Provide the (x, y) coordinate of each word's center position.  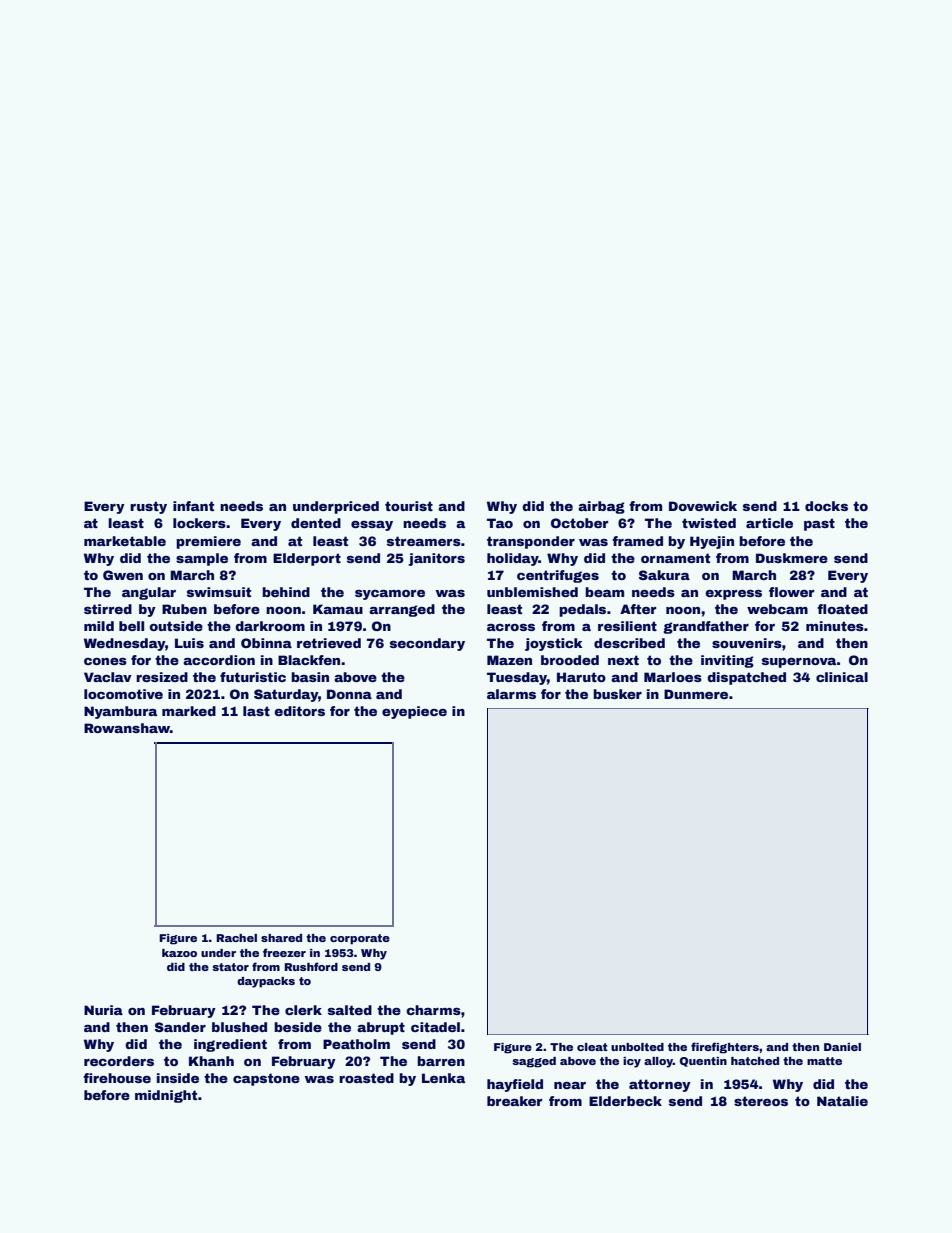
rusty (148, 507)
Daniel (842, 1047)
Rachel (236, 938)
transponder (531, 542)
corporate (360, 939)
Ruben (184, 609)
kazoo (179, 953)
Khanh (211, 1061)
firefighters (725, 1048)
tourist (409, 506)
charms (433, 1010)
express (733, 595)
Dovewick (703, 506)
